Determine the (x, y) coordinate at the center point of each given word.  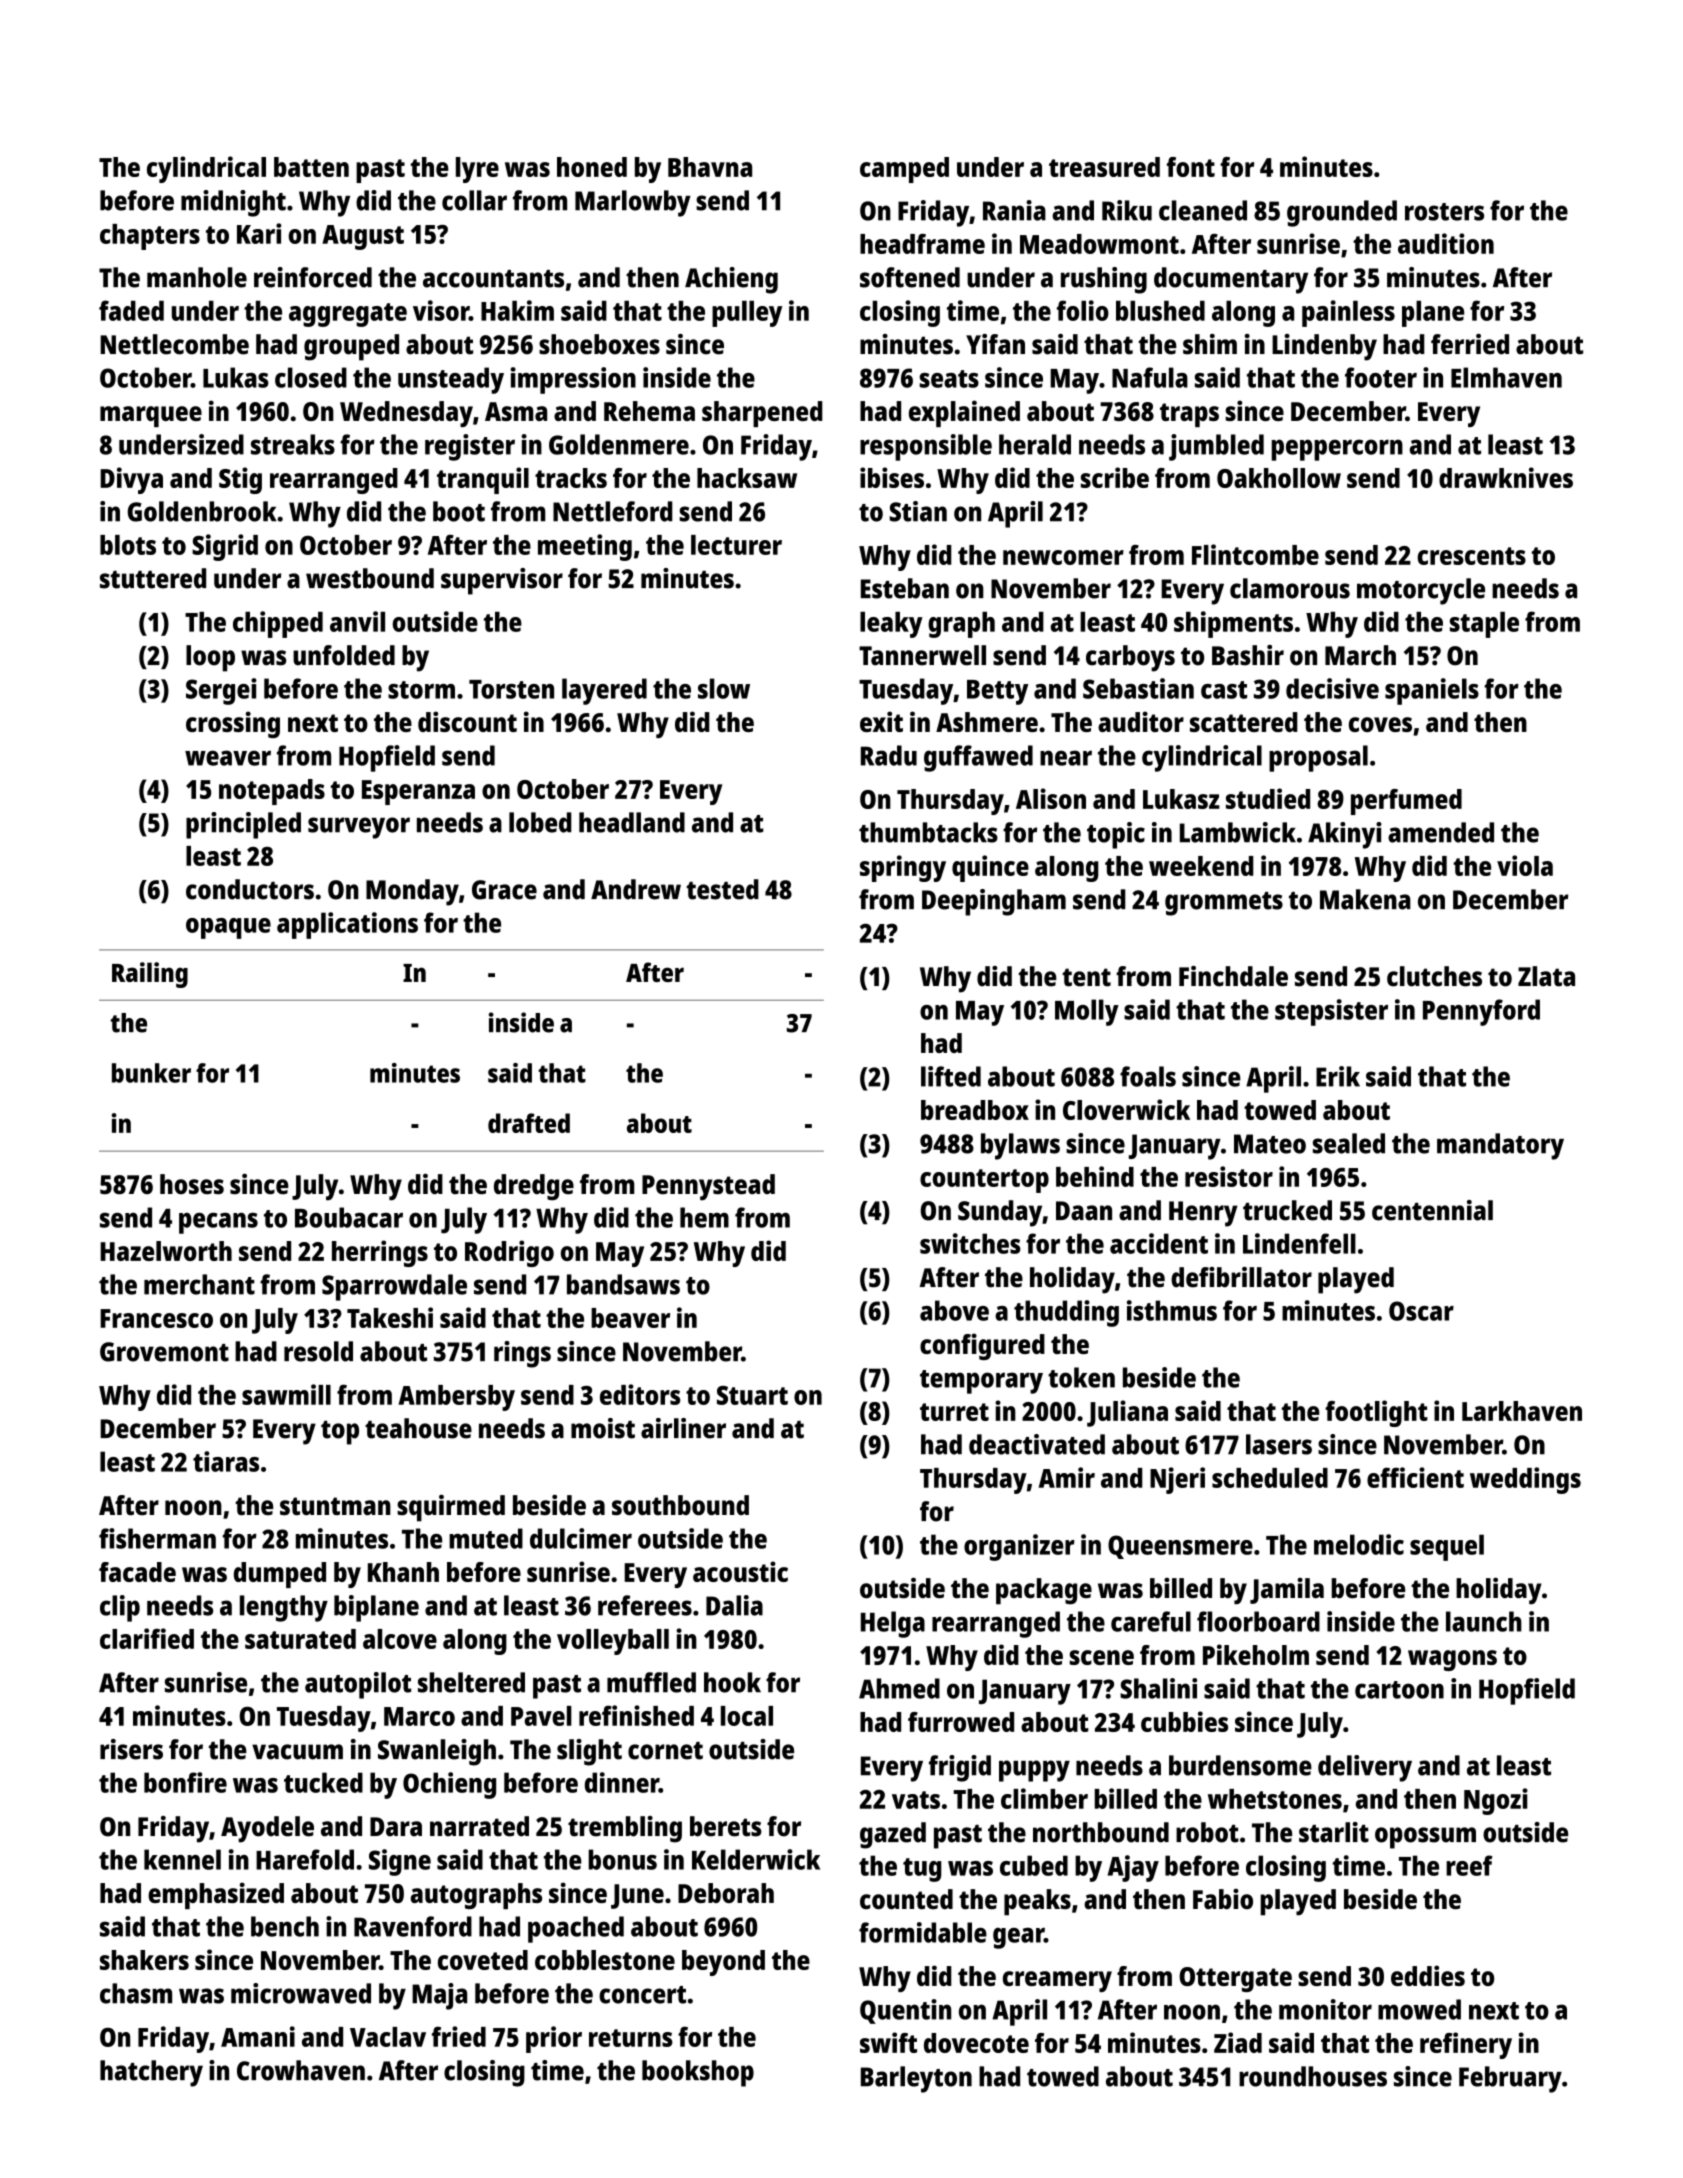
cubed (1034, 1865)
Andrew (636, 889)
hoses (192, 1184)
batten (311, 167)
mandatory (1500, 1146)
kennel (182, 1859)
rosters (1444, 212)
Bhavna (710, 167)
